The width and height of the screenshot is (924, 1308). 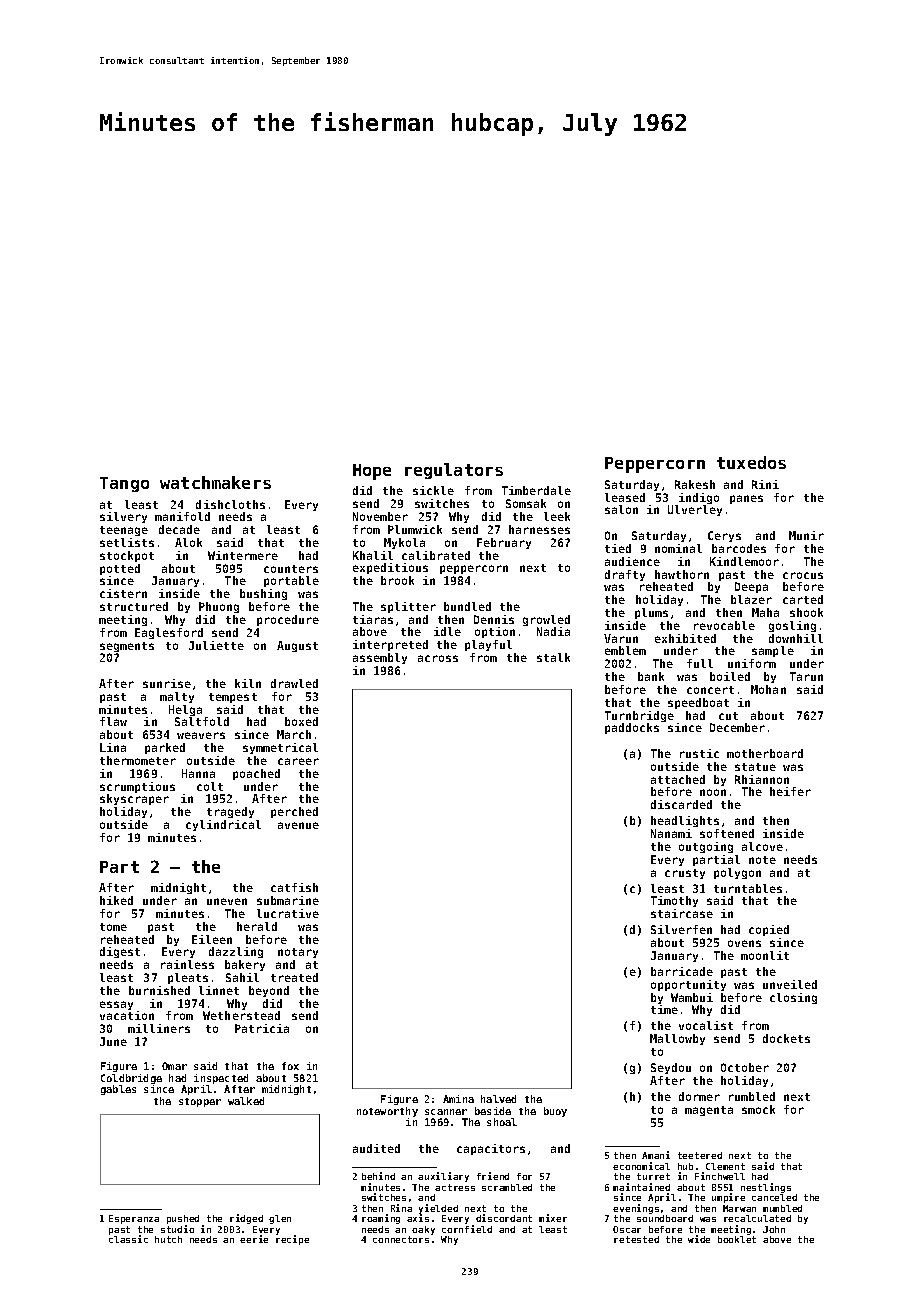 What do you see at coordinates (200, 1102) in the screenshot?
I see `stopper` at bounding box center [200, 1102].
